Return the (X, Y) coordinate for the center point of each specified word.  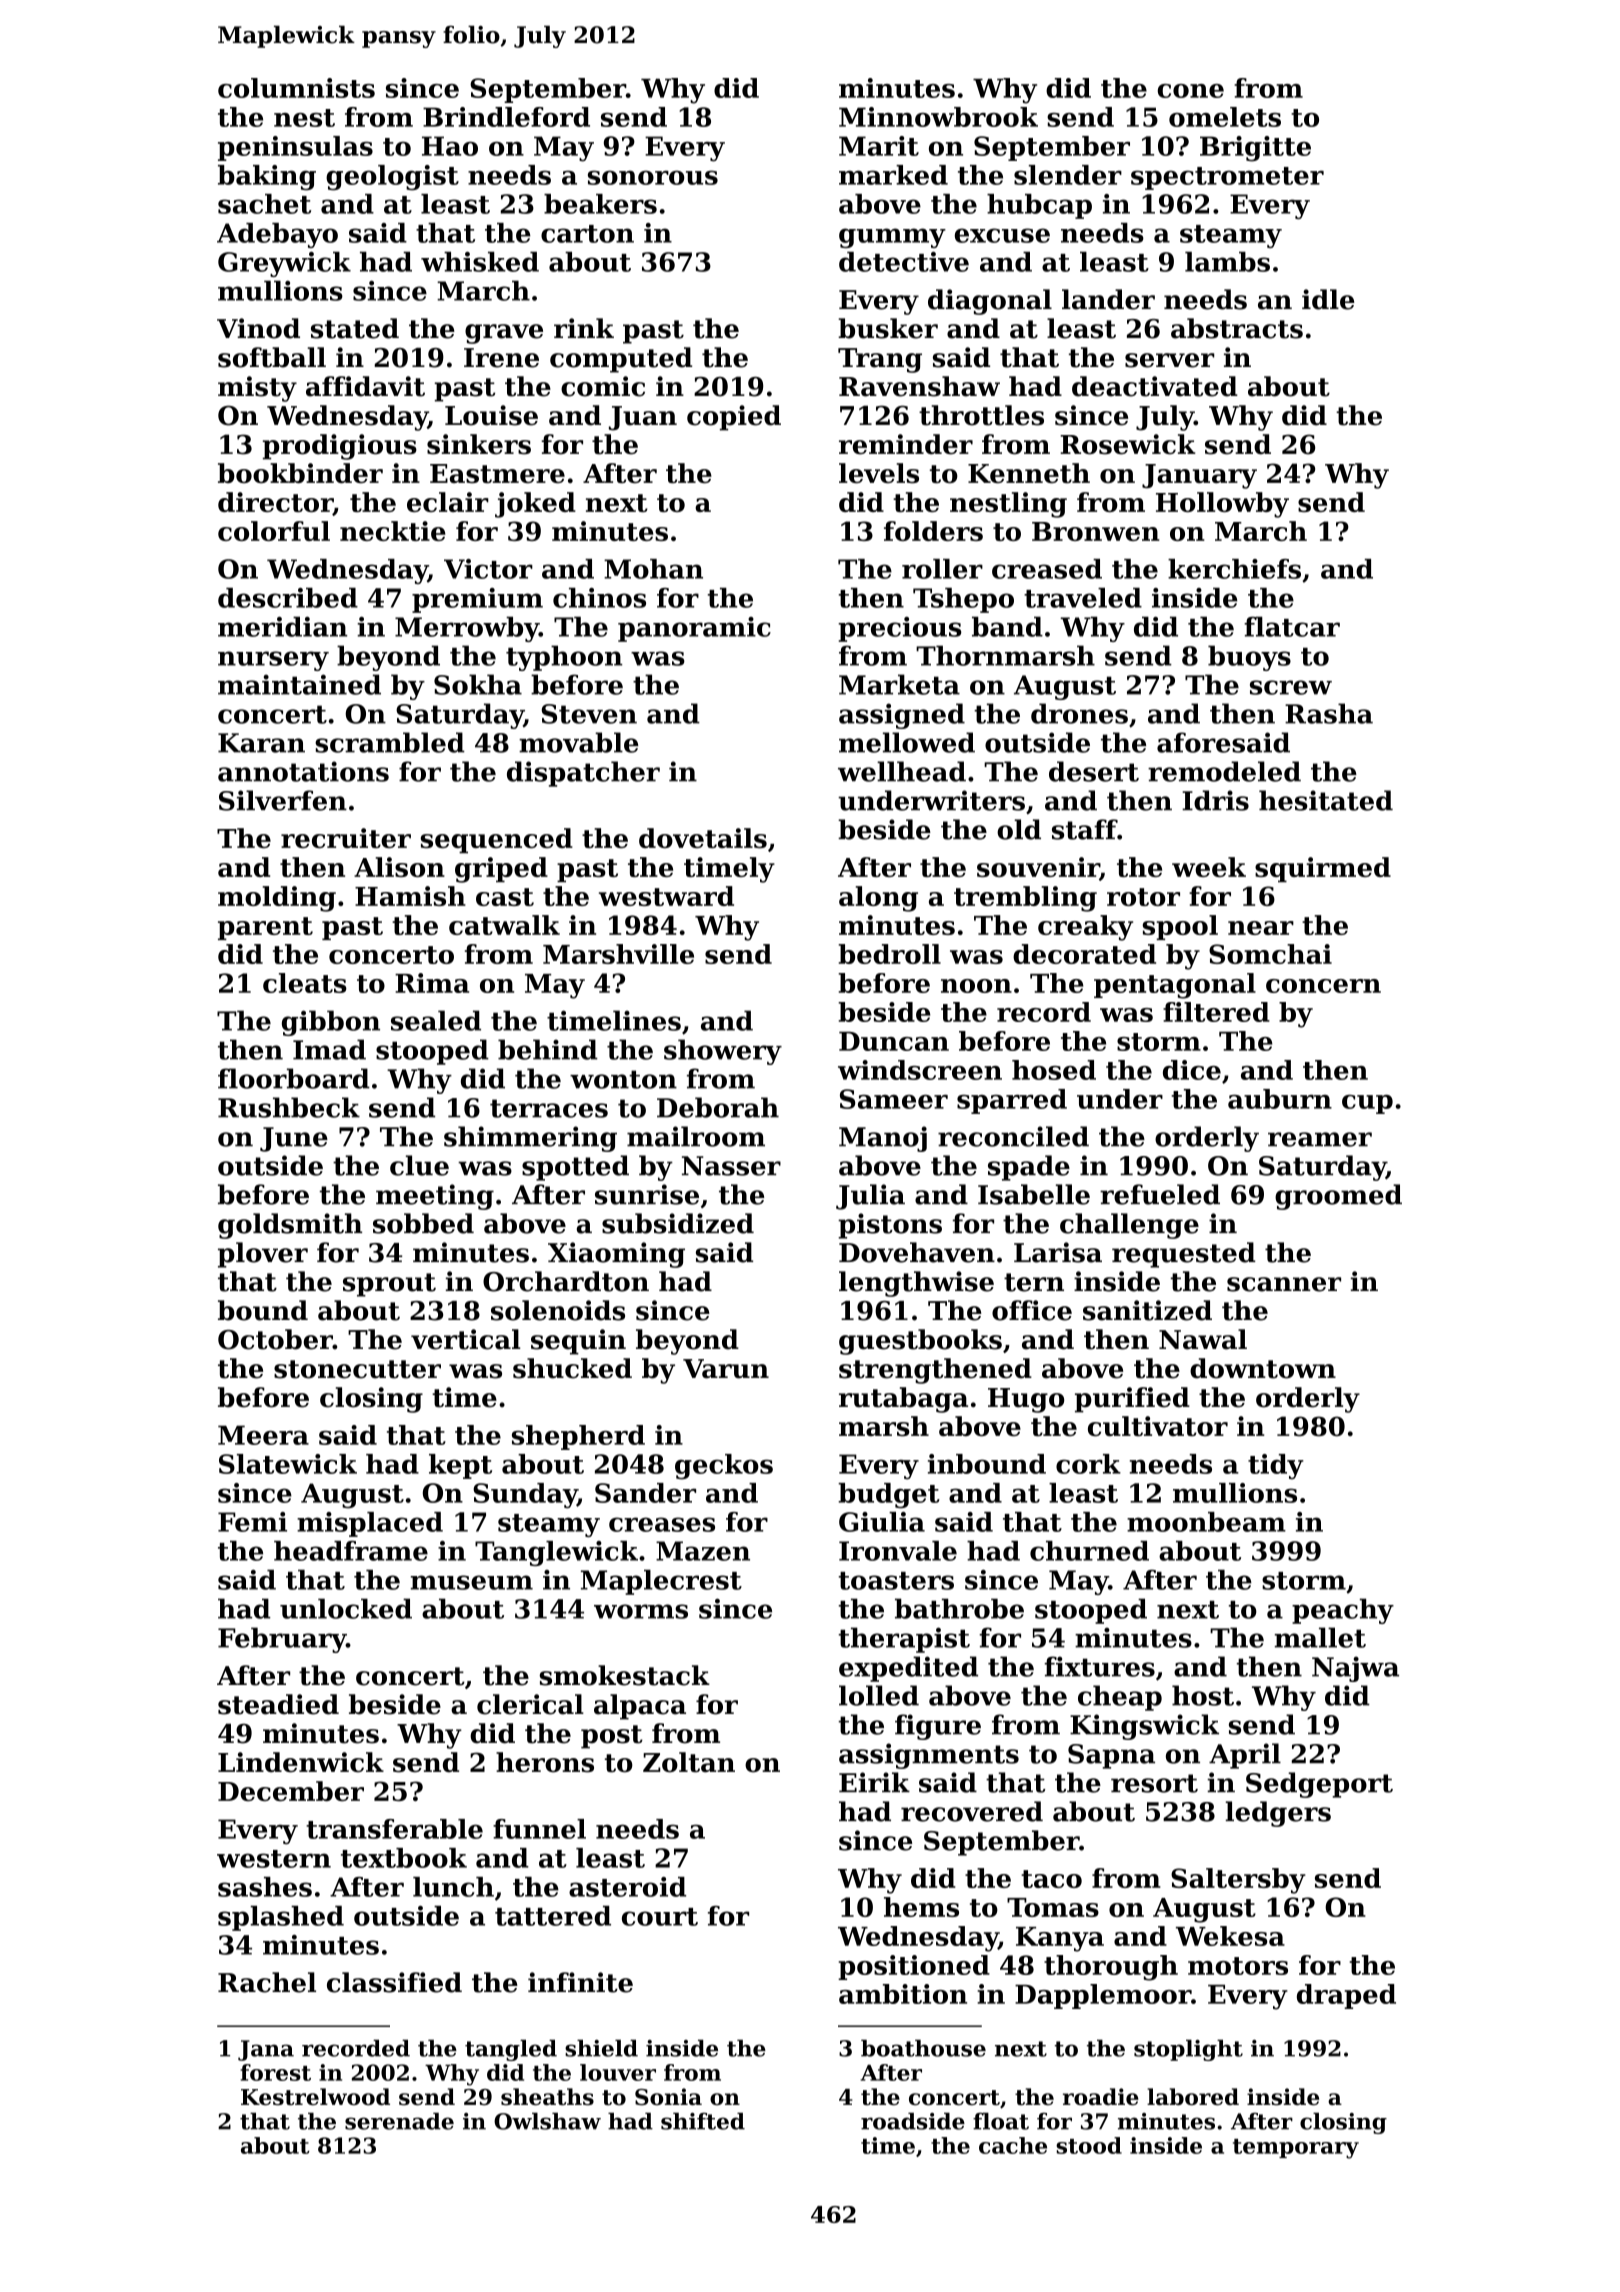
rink (584, 328)
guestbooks (920, 1342)
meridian (283, 626)
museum (472, 1582)
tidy (1276, 1467)
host (1203, 1695)
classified (394, 1982)
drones (1079, 713)
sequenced (497, 840)
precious (900, 629)
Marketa (899, 684)
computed (621, 360)
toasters (896, 1581)
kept (460, 1466)
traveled (1083, 598)
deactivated (1155, 386)
